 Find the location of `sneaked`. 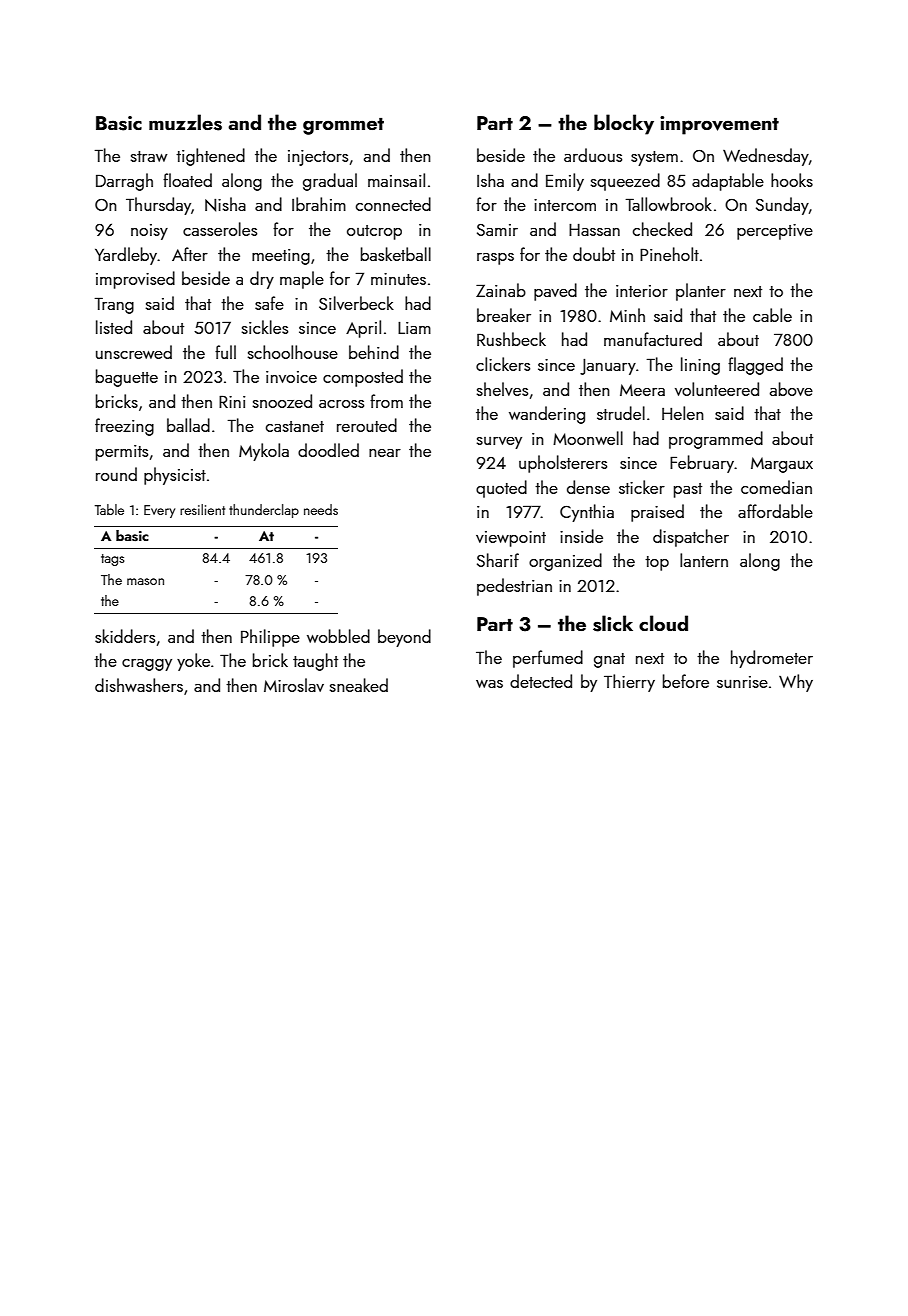

sneaked is located at coordinates (359, 685).
